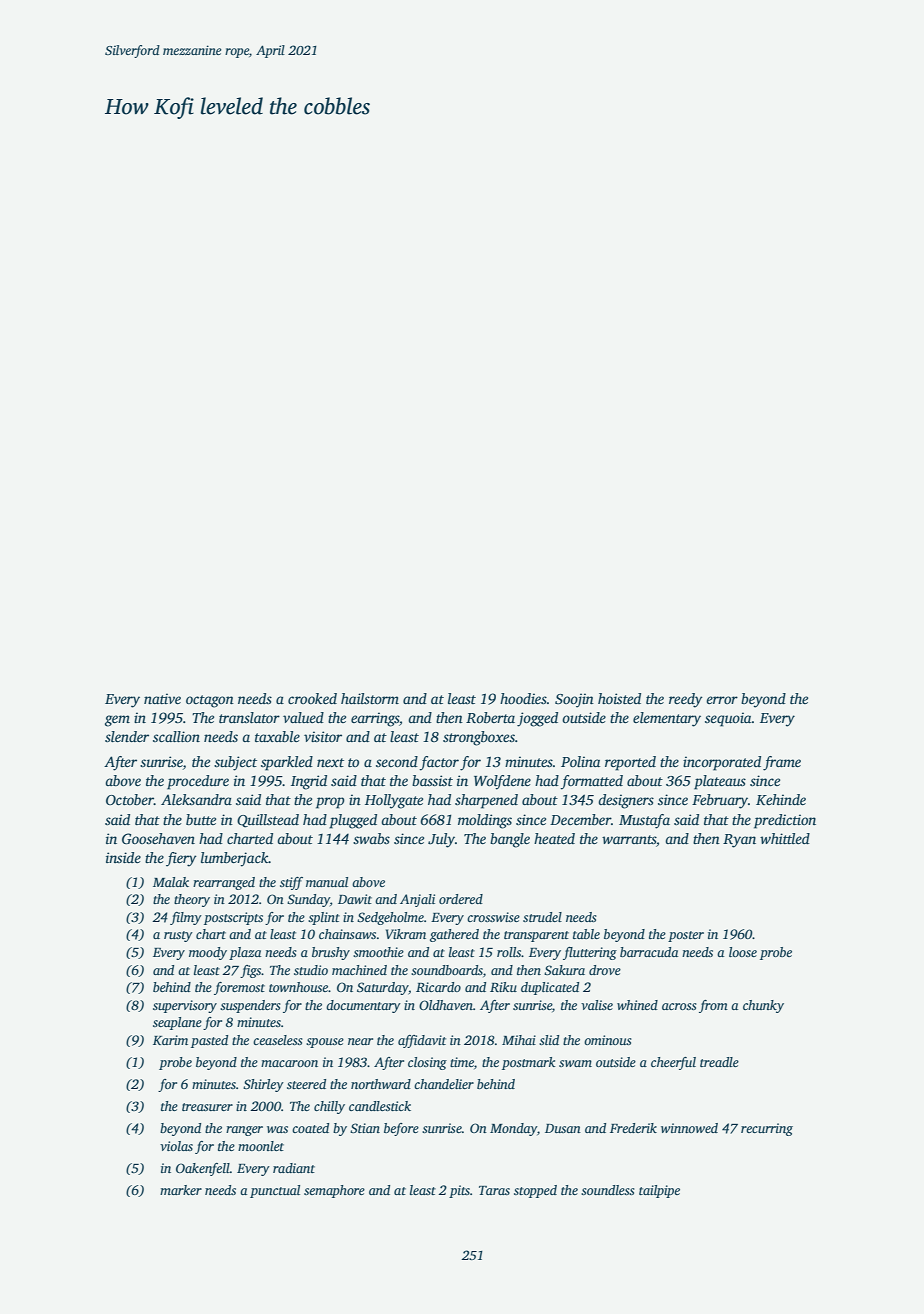 This page has width=924, height=1314. What do you see at coordinates (275, 1191) in the page?
I see `punctual` at bounding box center [275, 1191].
